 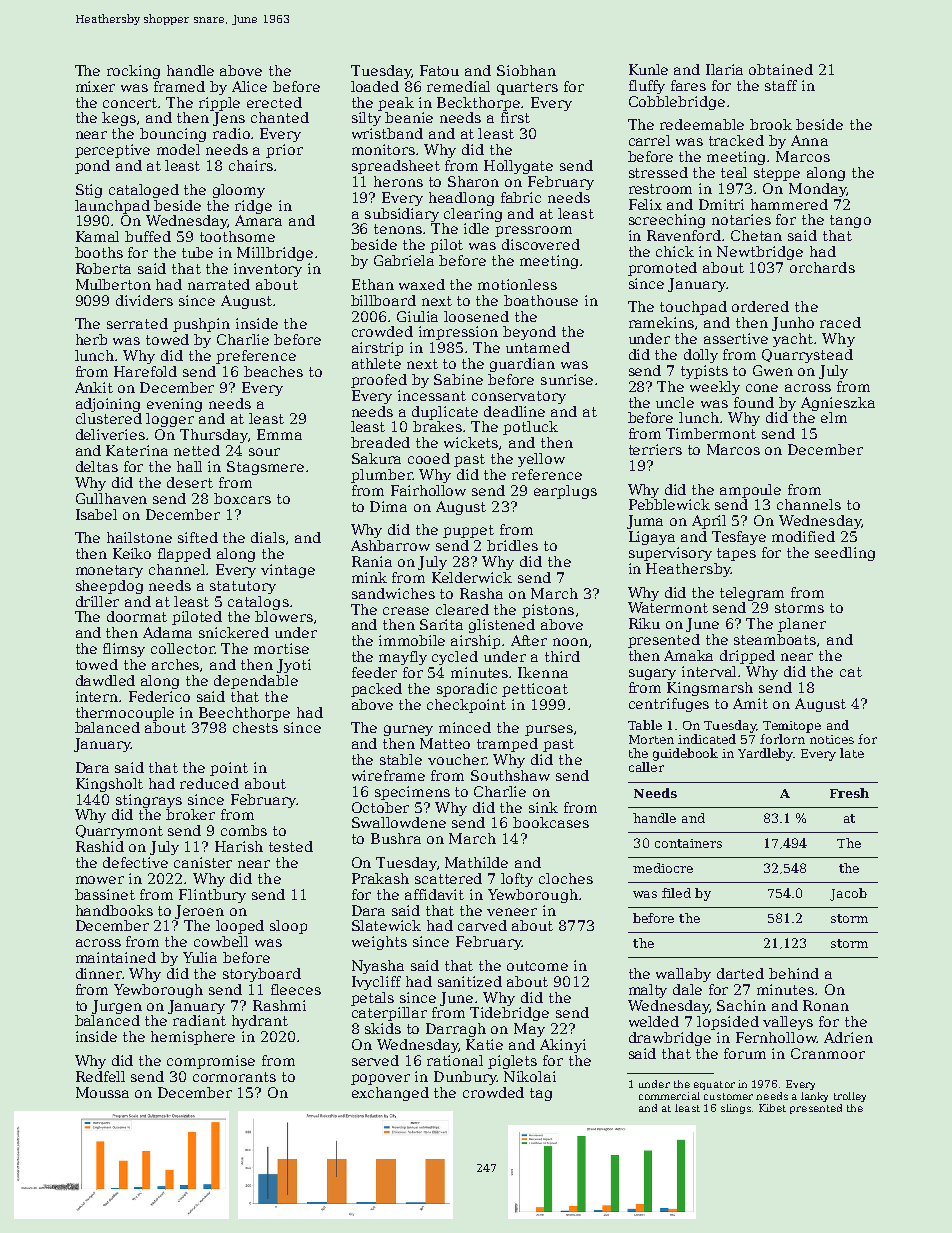 What do you see at coordinates (688, 843) in the page?
I see `containers` at bounding box center [688, 843].
